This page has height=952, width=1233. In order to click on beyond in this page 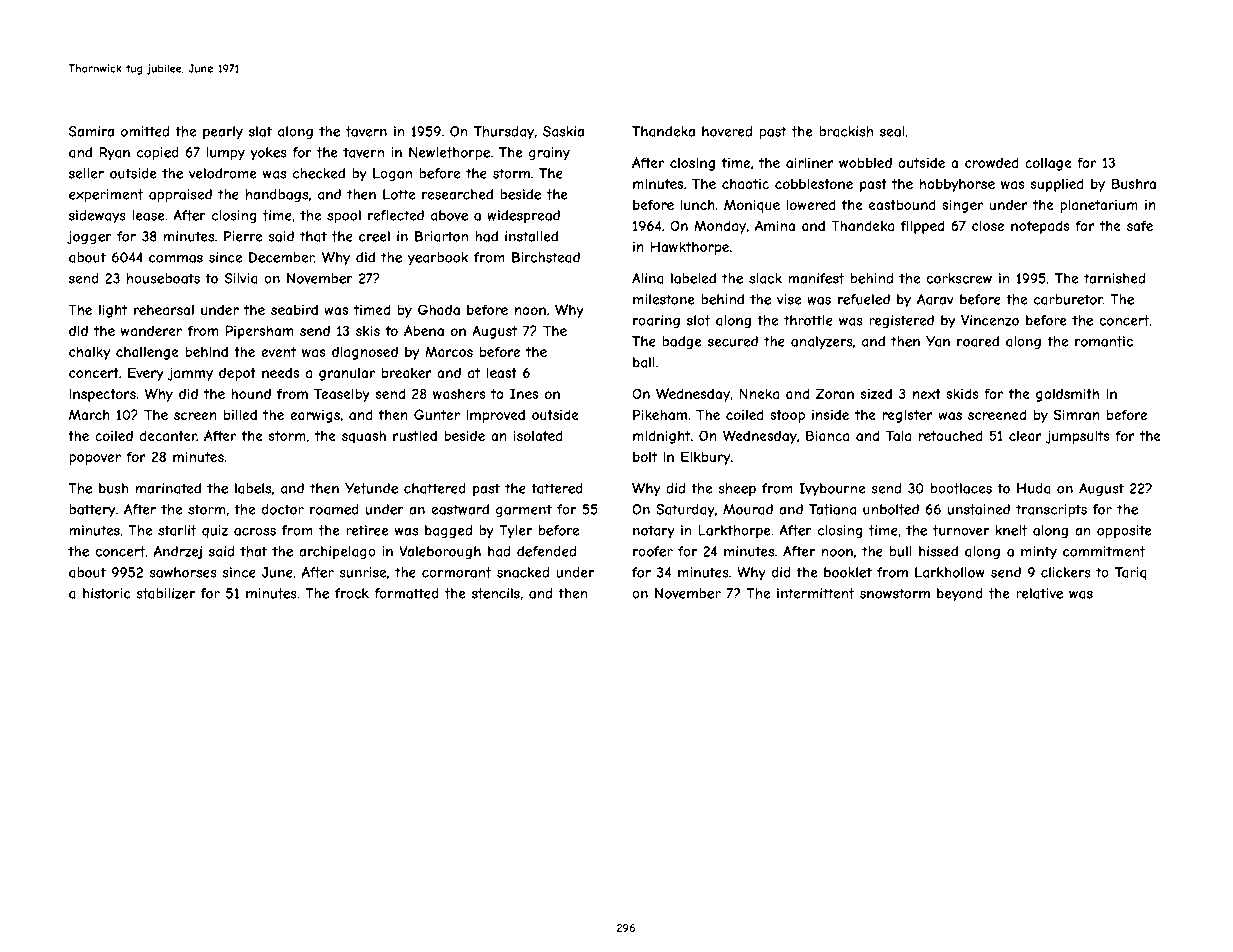, I will do `click(960, 594)`.
